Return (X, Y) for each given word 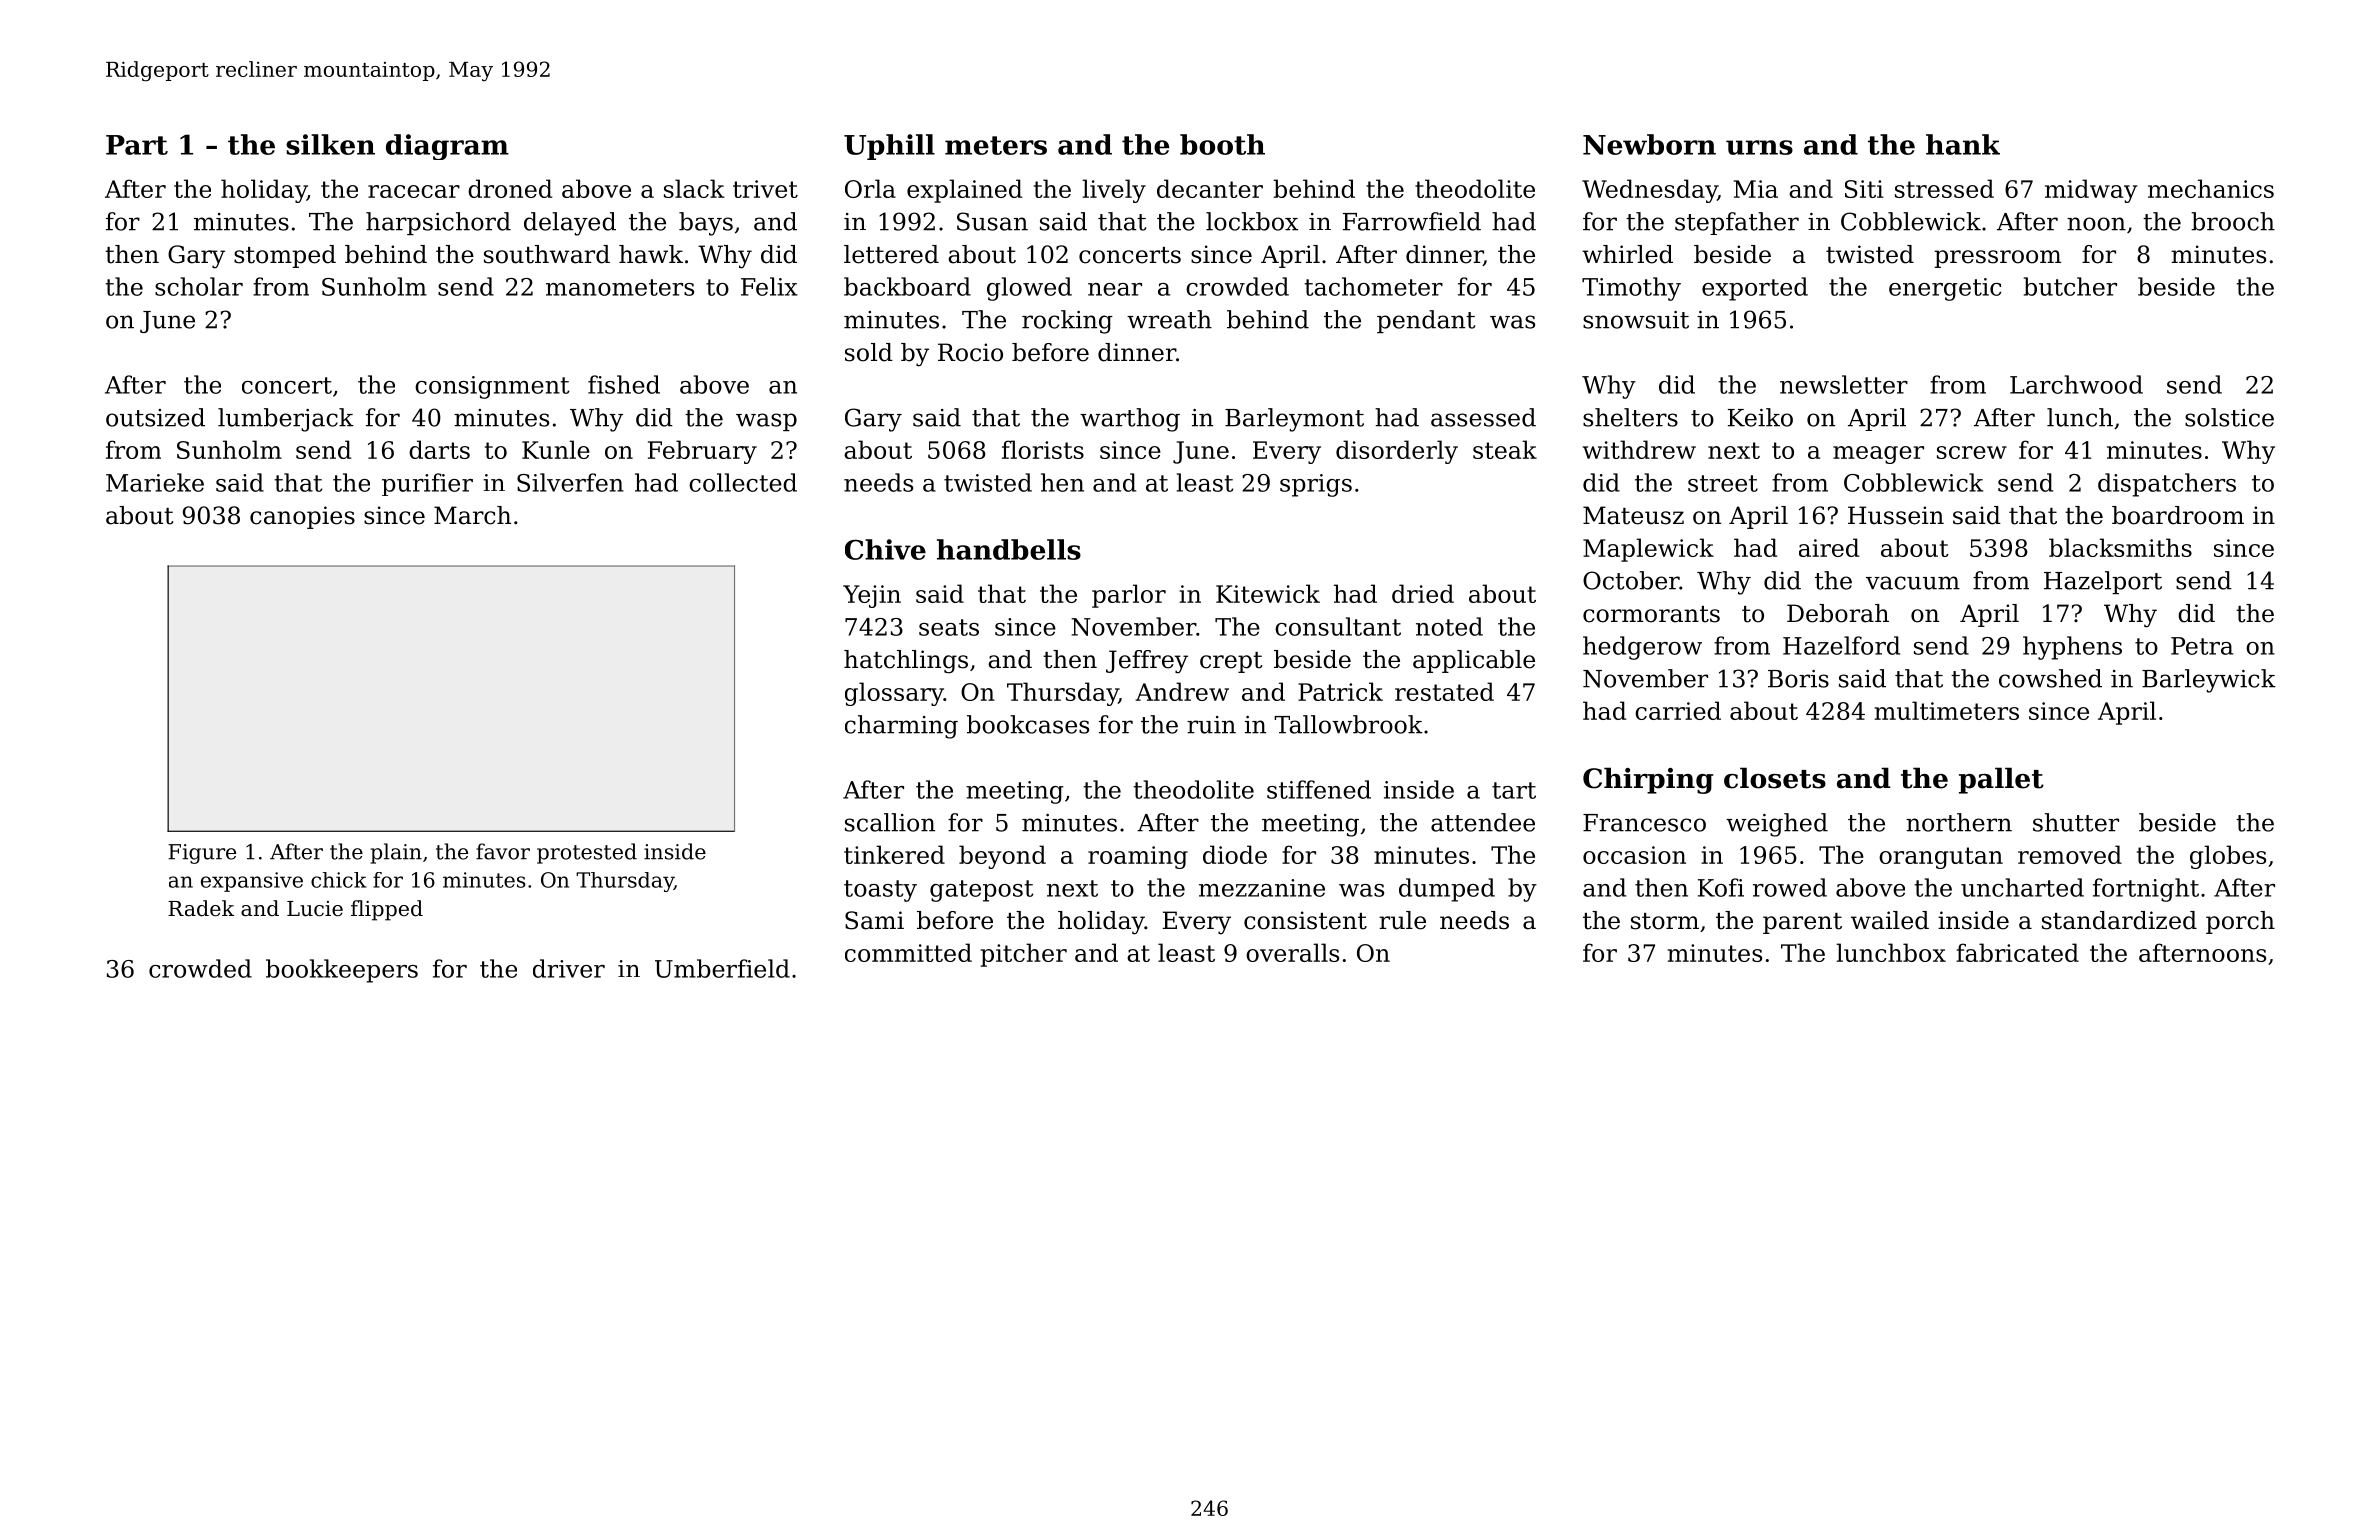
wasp (766, 422)
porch (2240, 922)
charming (901, 727)
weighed (1777, 825)
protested (587, 853)
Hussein (1896, 515)
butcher (2070, 286)
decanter (1210, 188)
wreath (1169, 319)
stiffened (1319, 789)
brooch (2233, 221)
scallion (890, 822)
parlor (1129, 596)
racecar (414, 191)
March (472, 515)
